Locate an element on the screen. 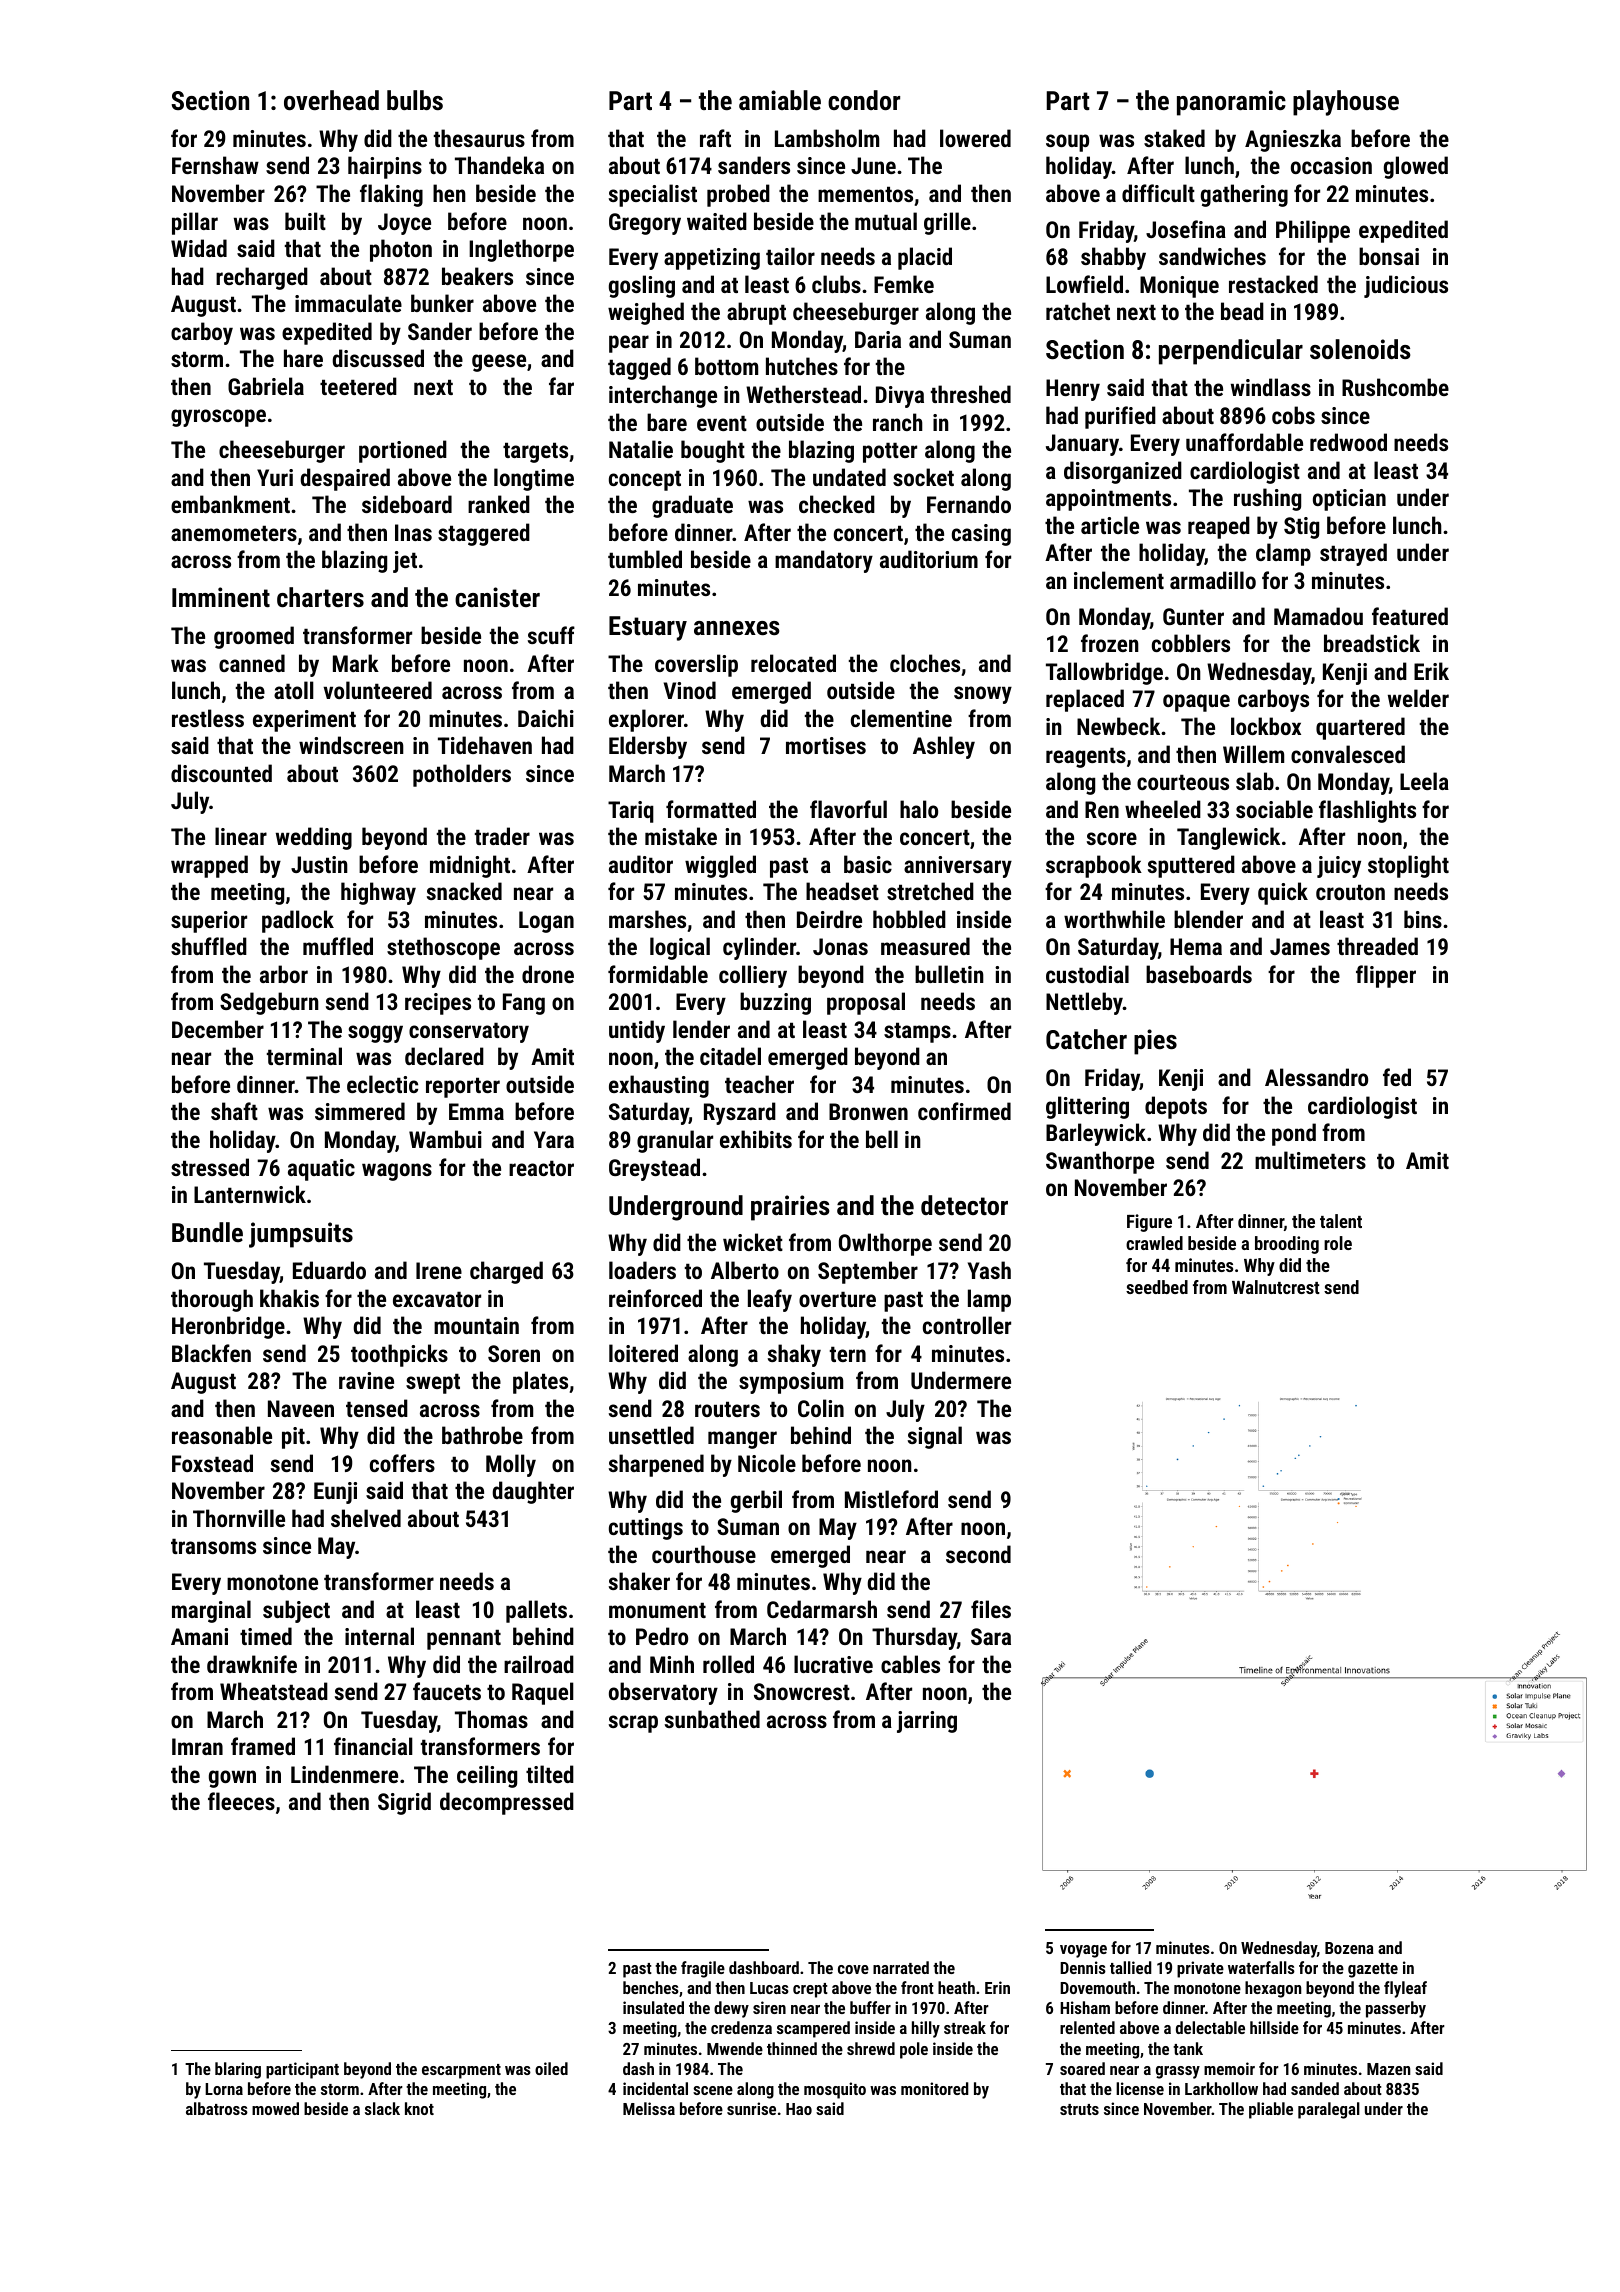  blaring is located at coordinates (238, 2070).
